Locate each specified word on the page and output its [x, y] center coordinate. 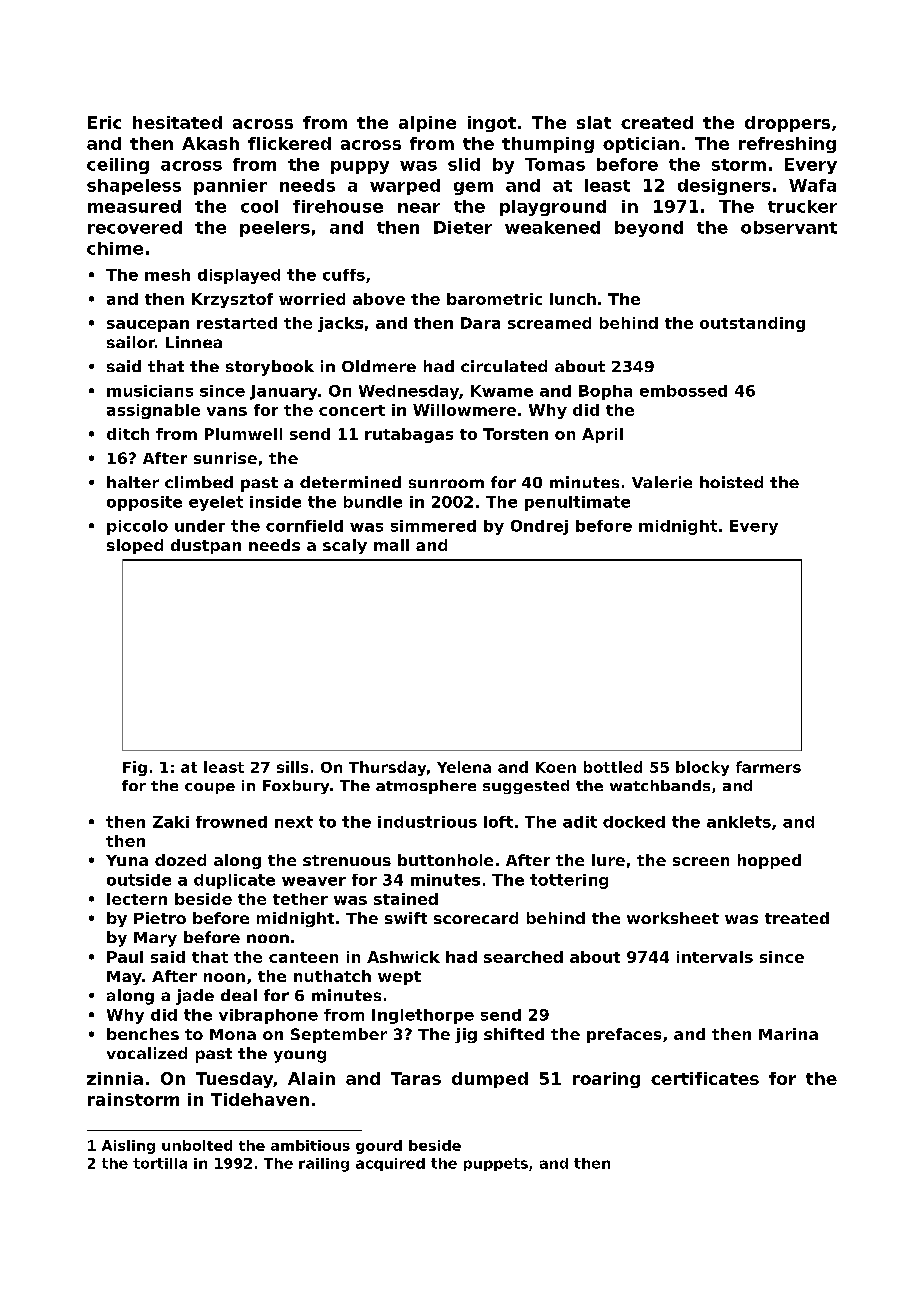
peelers [275, 229]
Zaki [171, 822]
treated [797, 918]
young [300, 1056]
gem [473, 188]
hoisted [731, 482]
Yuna [127, 860]
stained [406, 899]
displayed [239, 276]
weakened [552, 227]
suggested [526, 787]
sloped [135, 546]
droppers [787, 124]
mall [391, 545]
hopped [769, 861]
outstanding [752, 324]
